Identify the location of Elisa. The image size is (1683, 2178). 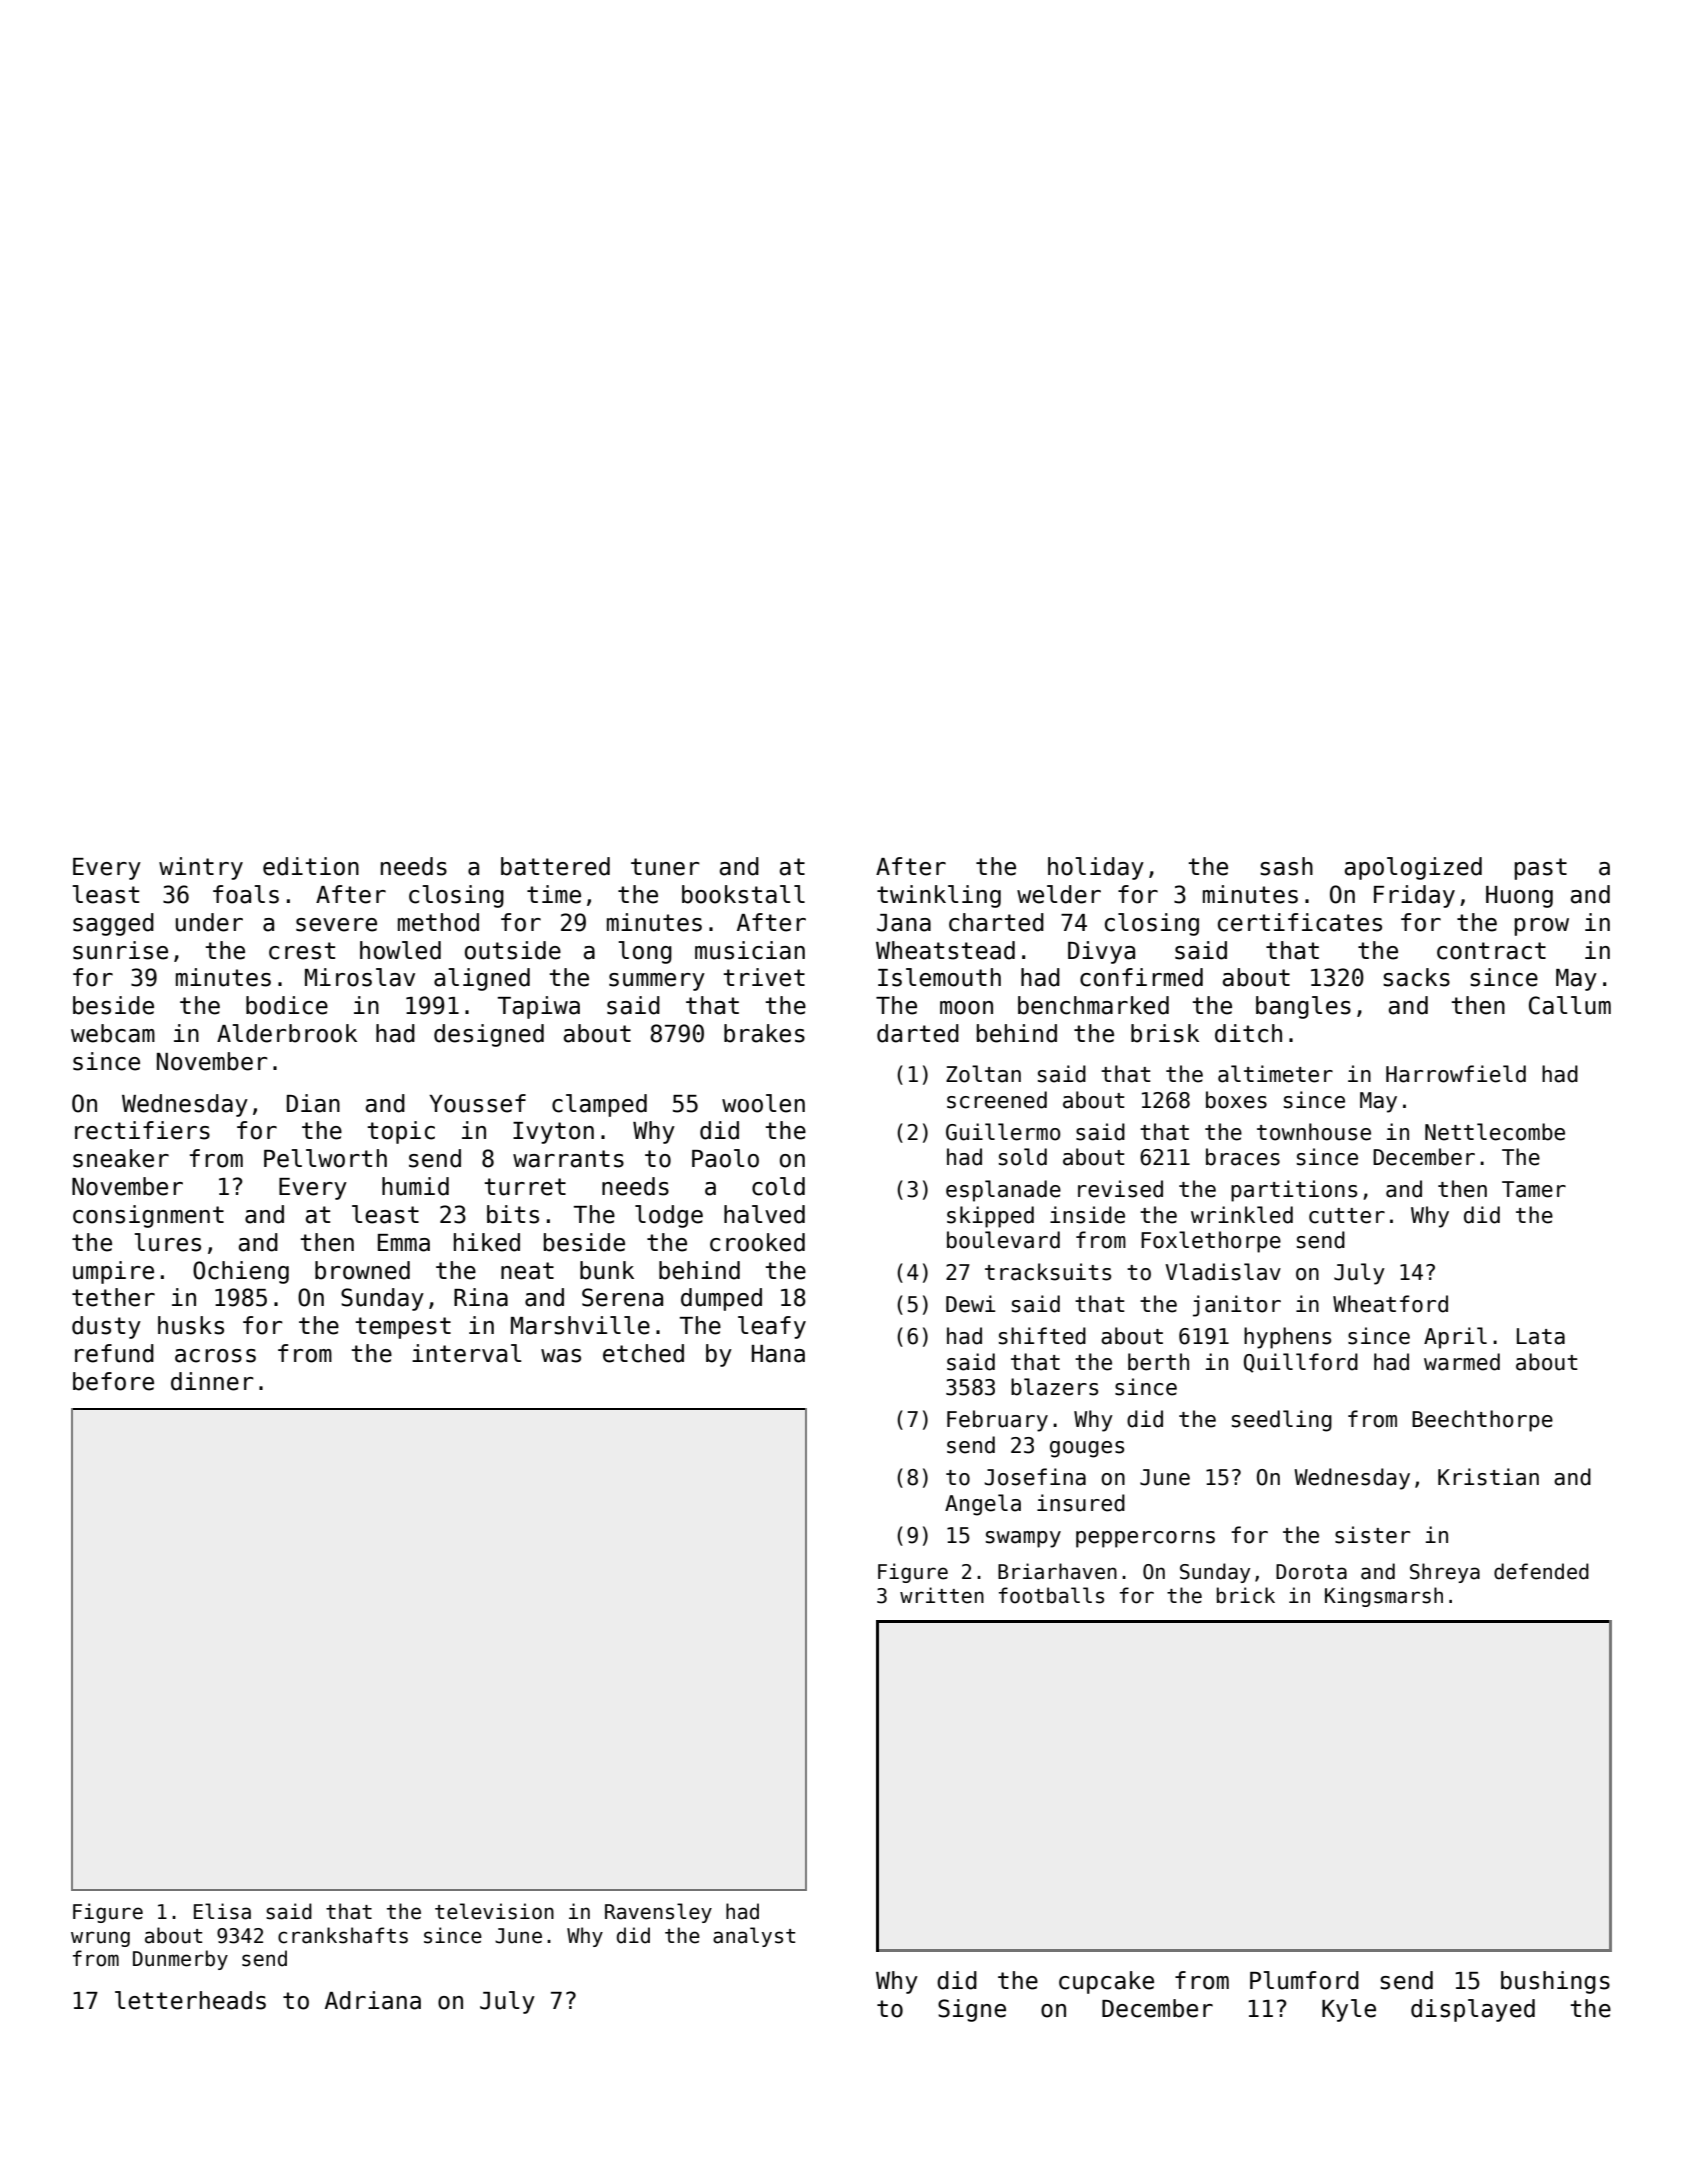
(222, 1911).
